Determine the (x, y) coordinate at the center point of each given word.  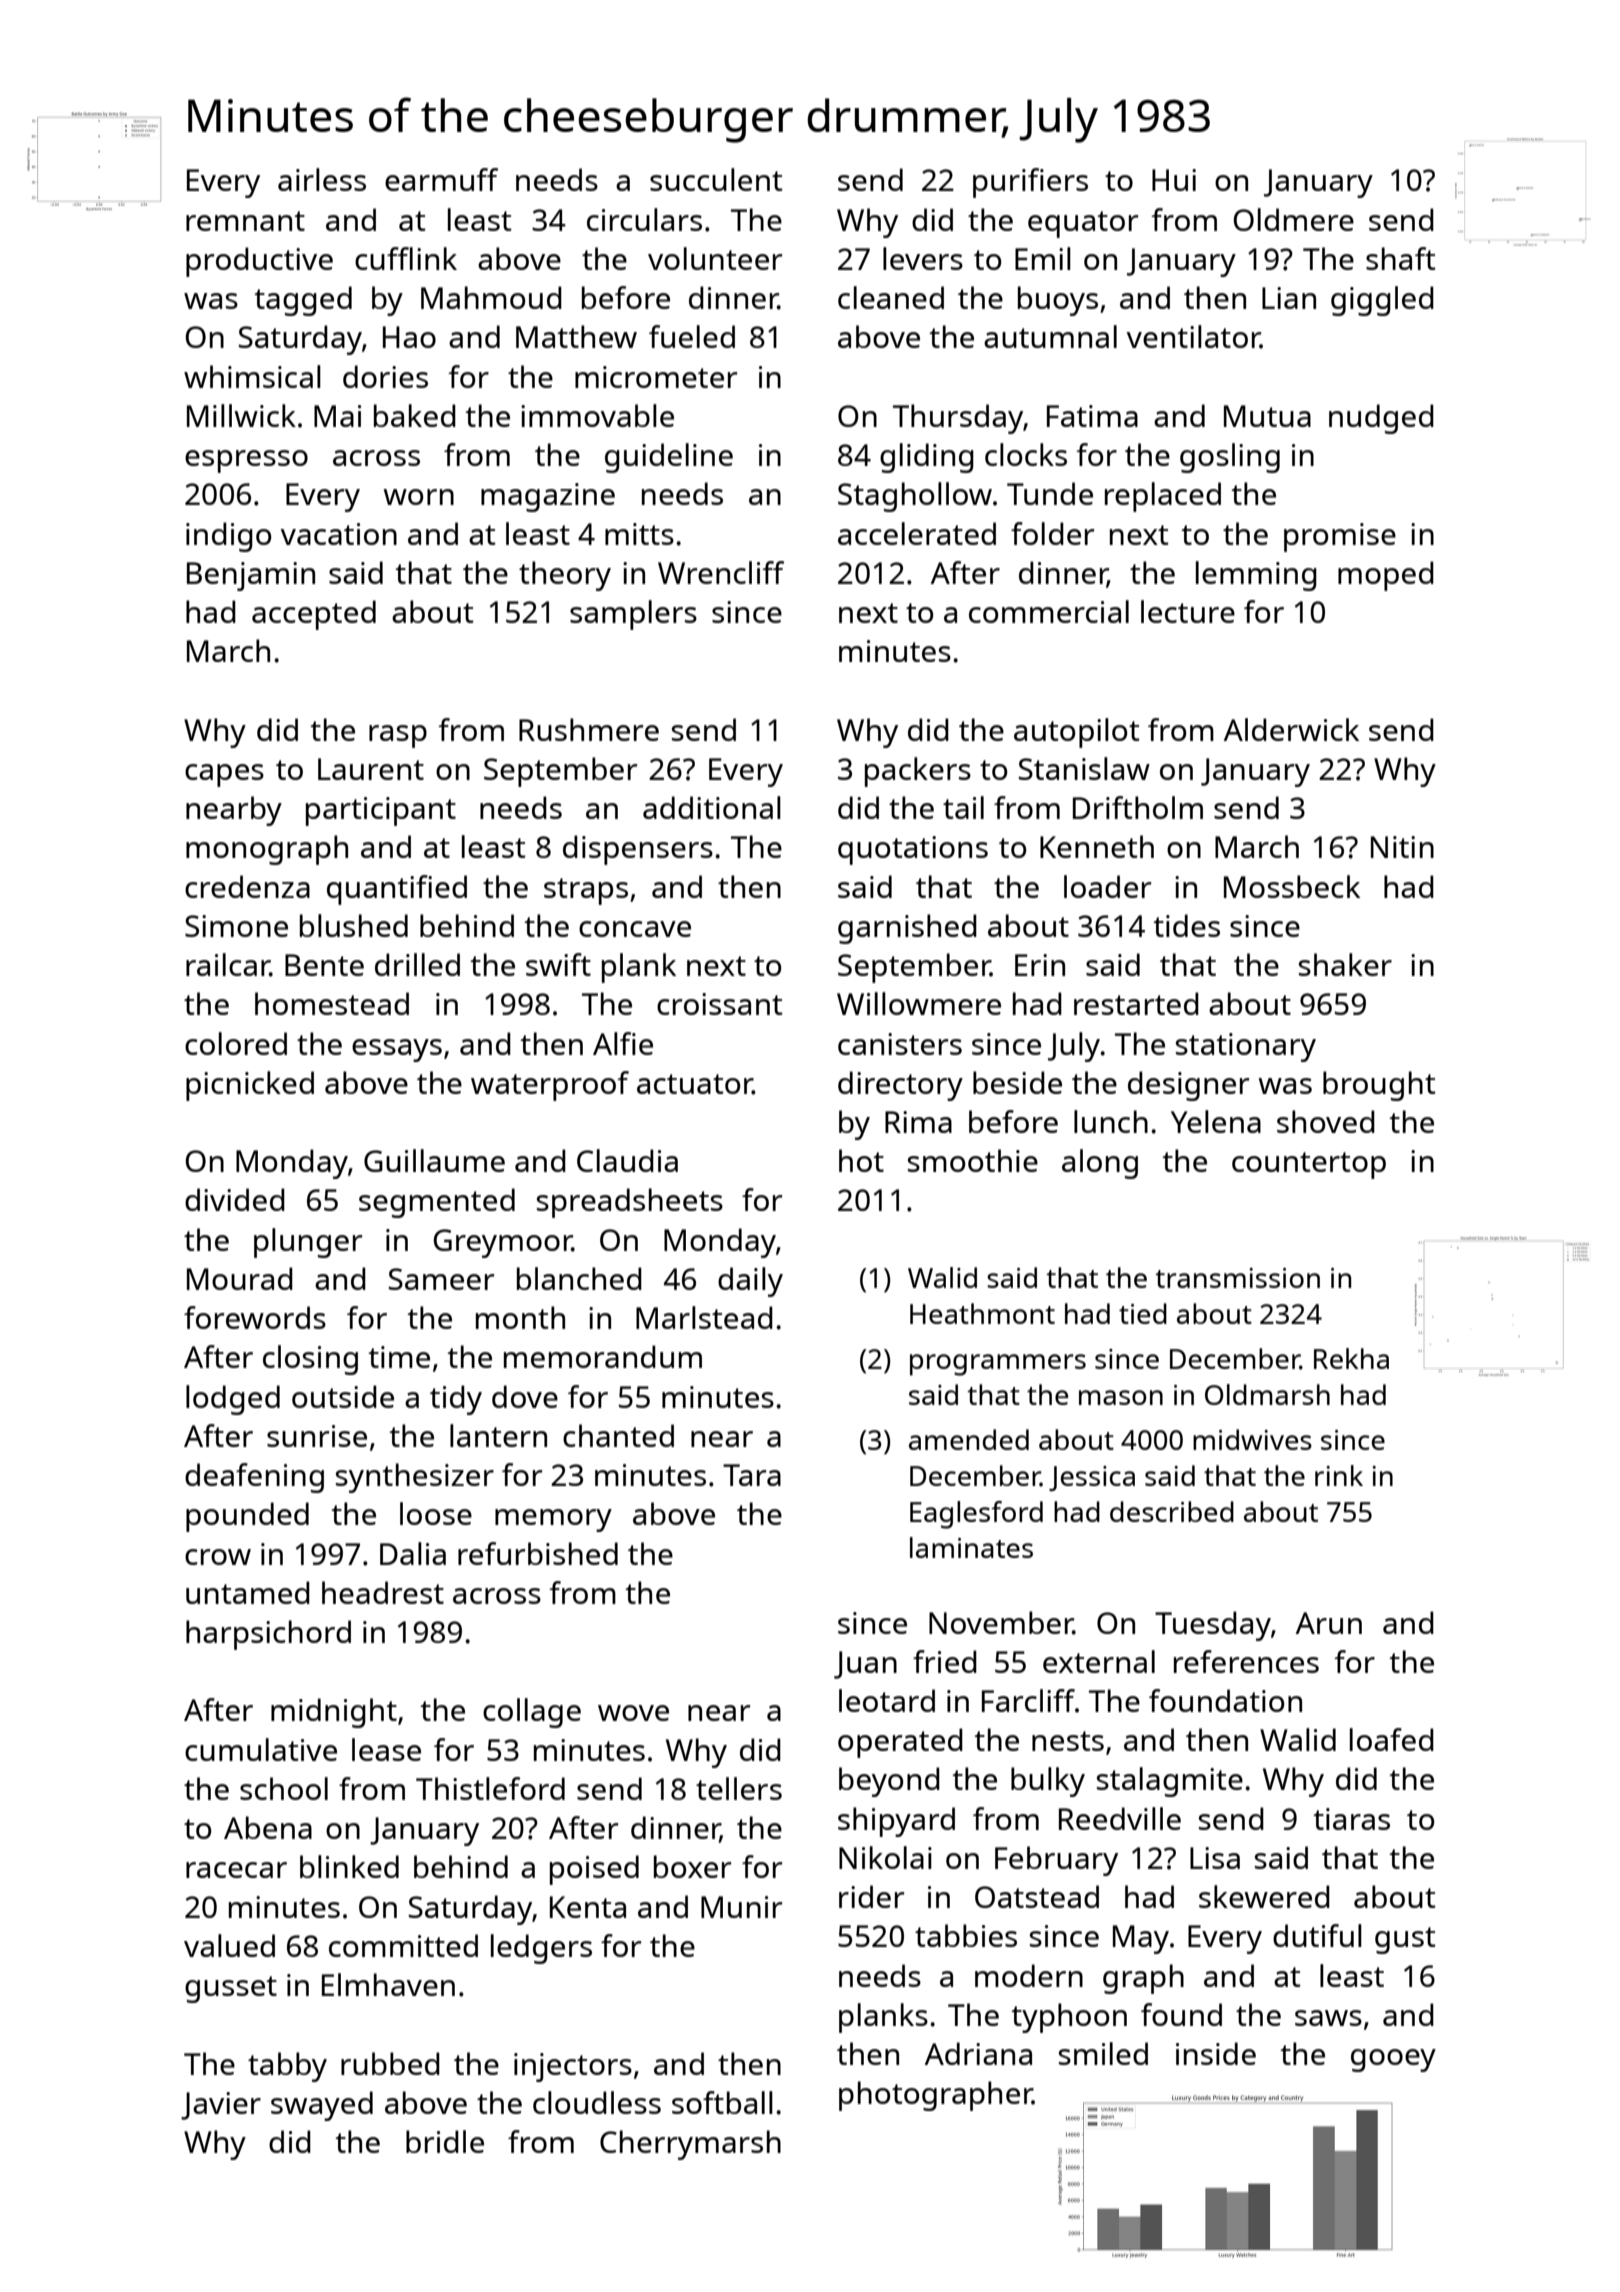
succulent (716, 179)
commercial (1049, 611)
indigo (228, 537)
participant (381, 811)
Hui (1174, 180)
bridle (445, 2141)
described (1172, 1511)
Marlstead (704, 1317)
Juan (865, 1665)
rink (1339, 1475)
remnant (245, 221)
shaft (1400, 258)
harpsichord (268, 1635)
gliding (927, 458)
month (520, 1317)
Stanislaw (1084, 768)
